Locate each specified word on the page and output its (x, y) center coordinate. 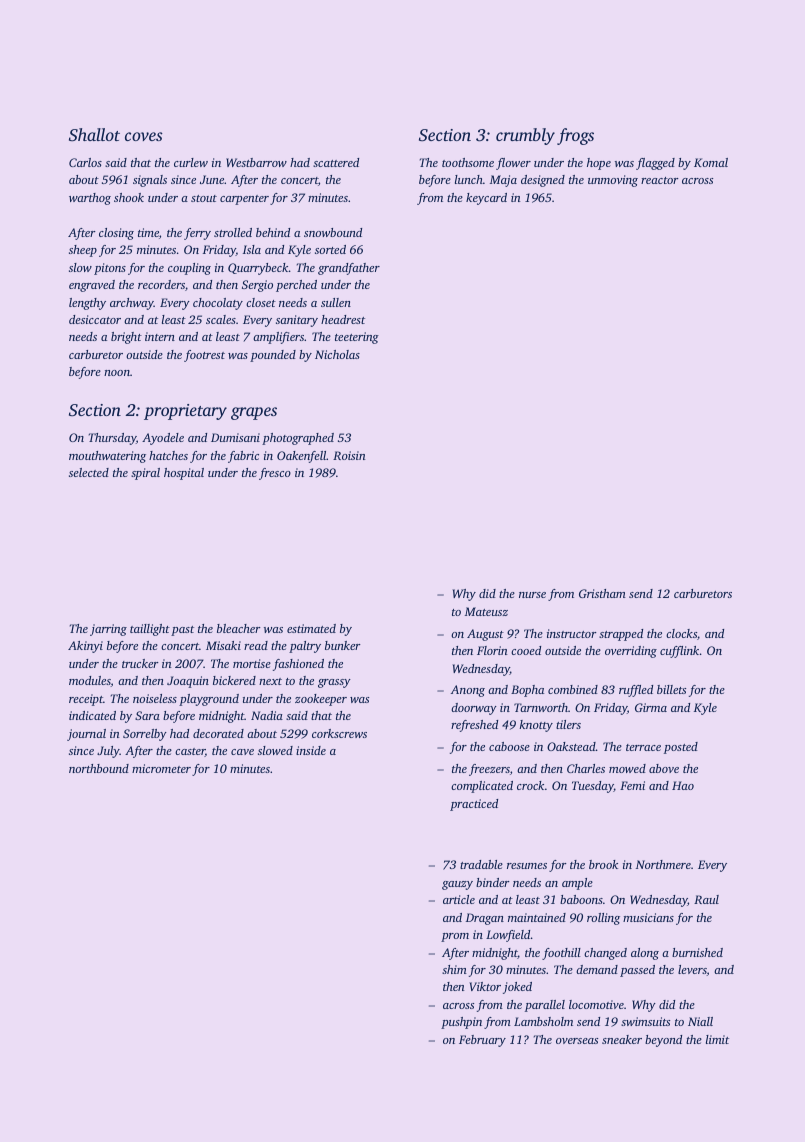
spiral (145, 474)
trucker (140, 663)
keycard (486, 199)
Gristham (602, 593)
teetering (357, 338)
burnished (697, 952)
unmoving (613, 181)
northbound (99, 768)
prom (455, 937)
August (485, 635)
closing (116, 234)
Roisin (349, 455)
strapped (621, 635)
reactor (660, 180)
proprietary (185, 412)
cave (242, 752)
